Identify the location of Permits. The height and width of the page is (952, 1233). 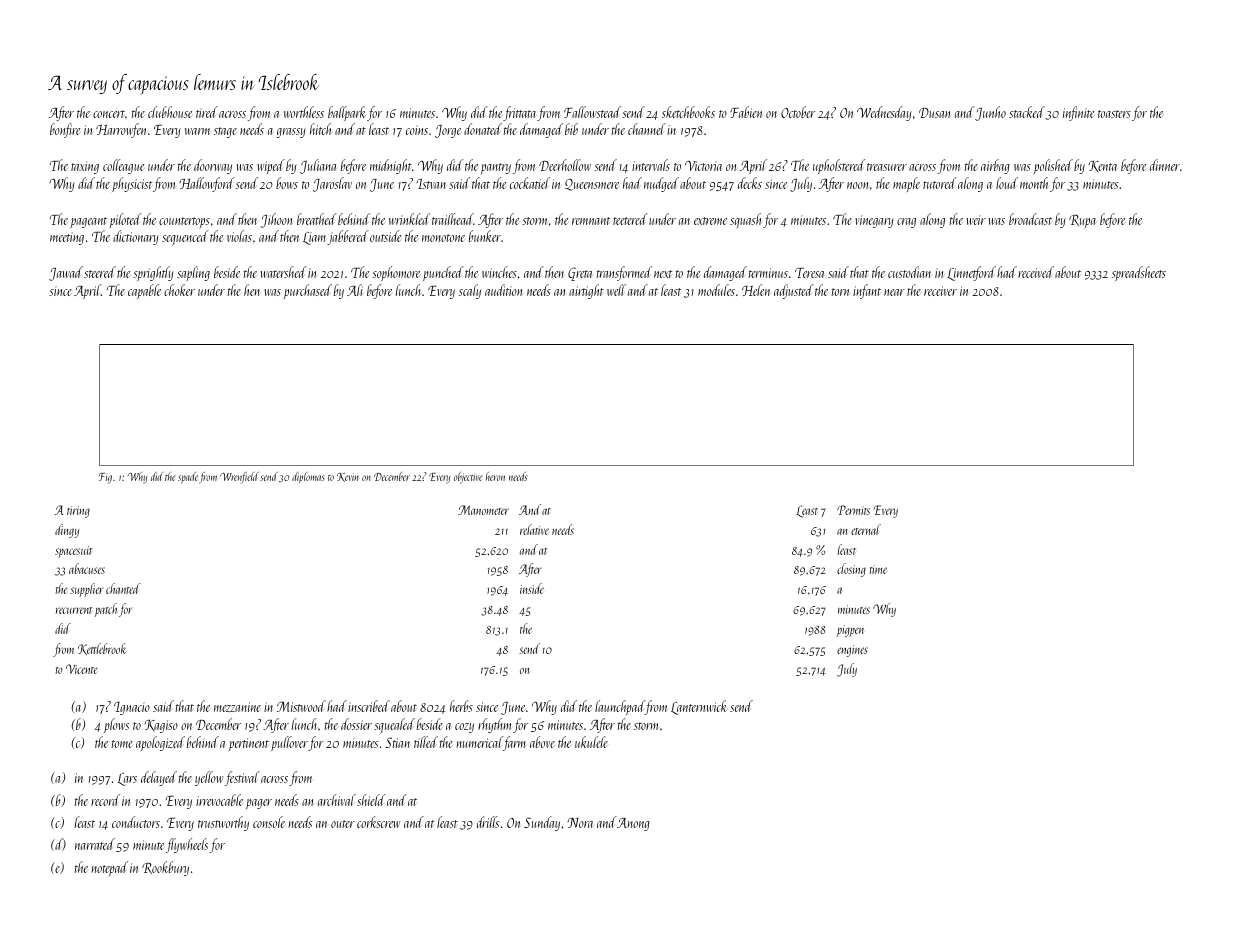
(853, 510).
